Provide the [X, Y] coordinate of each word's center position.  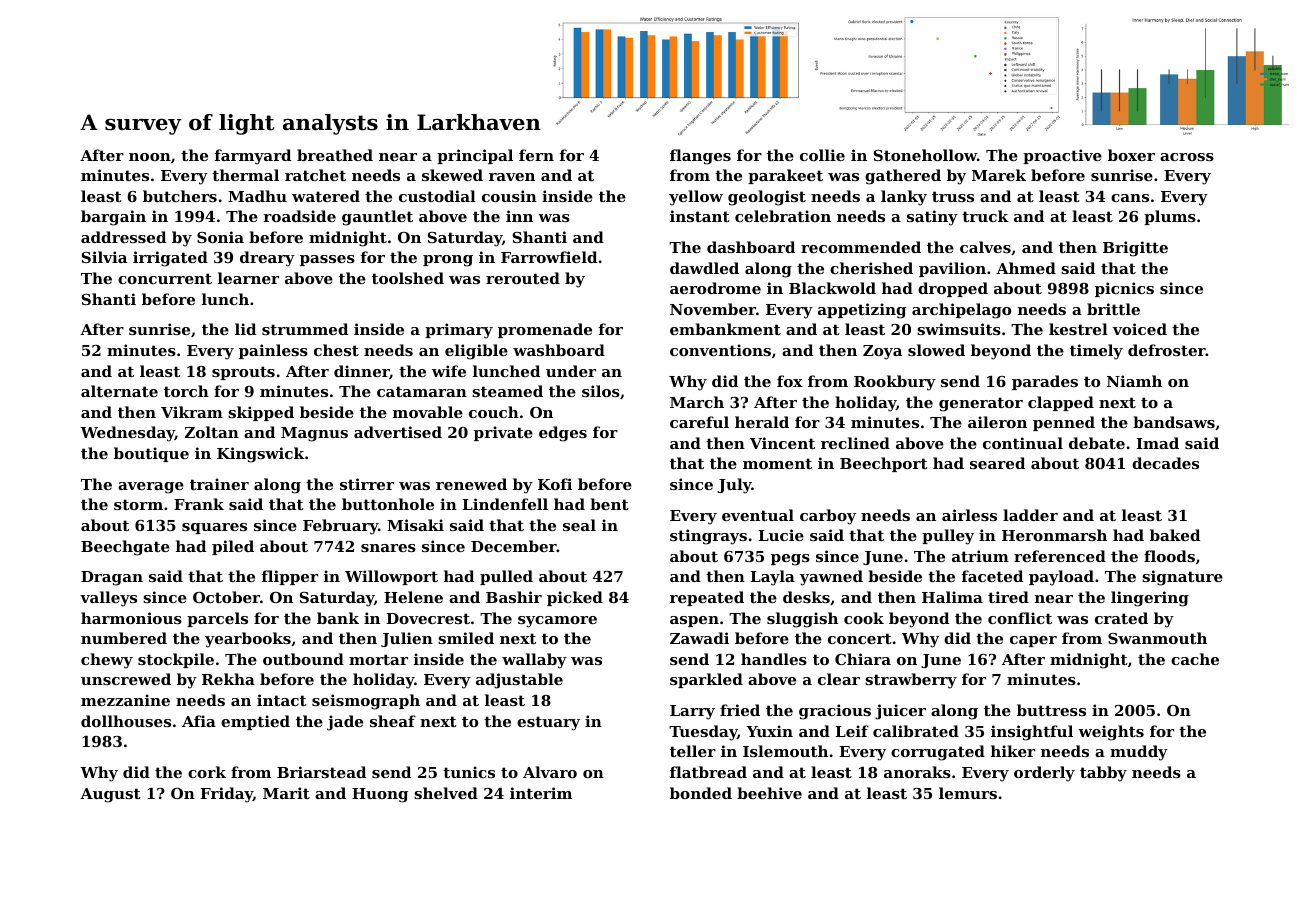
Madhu [257, 196]
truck [985, 216]
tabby [1103, 774]
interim [541, 793]
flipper [290, 577]
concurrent [165, 278]
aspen [694, 621]
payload [1061, 578]
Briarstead [321, 772]
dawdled [704, 268]
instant [700, 216]
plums [1170, 217]
